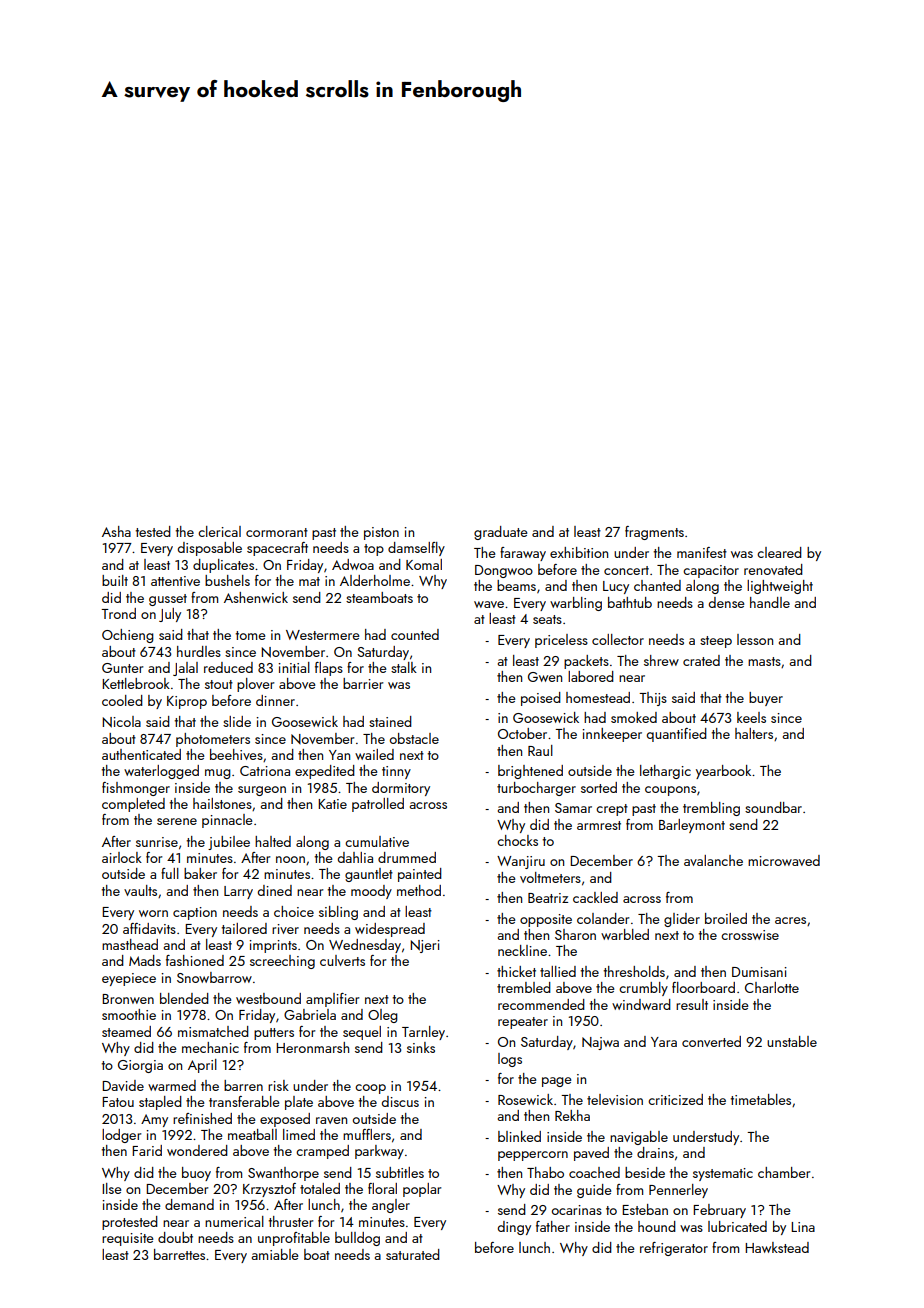 This screenshot has width=924, height=1308. Describe the element at coordinates (275, 1254) in the screenshot. I see `amiable` at that location.
